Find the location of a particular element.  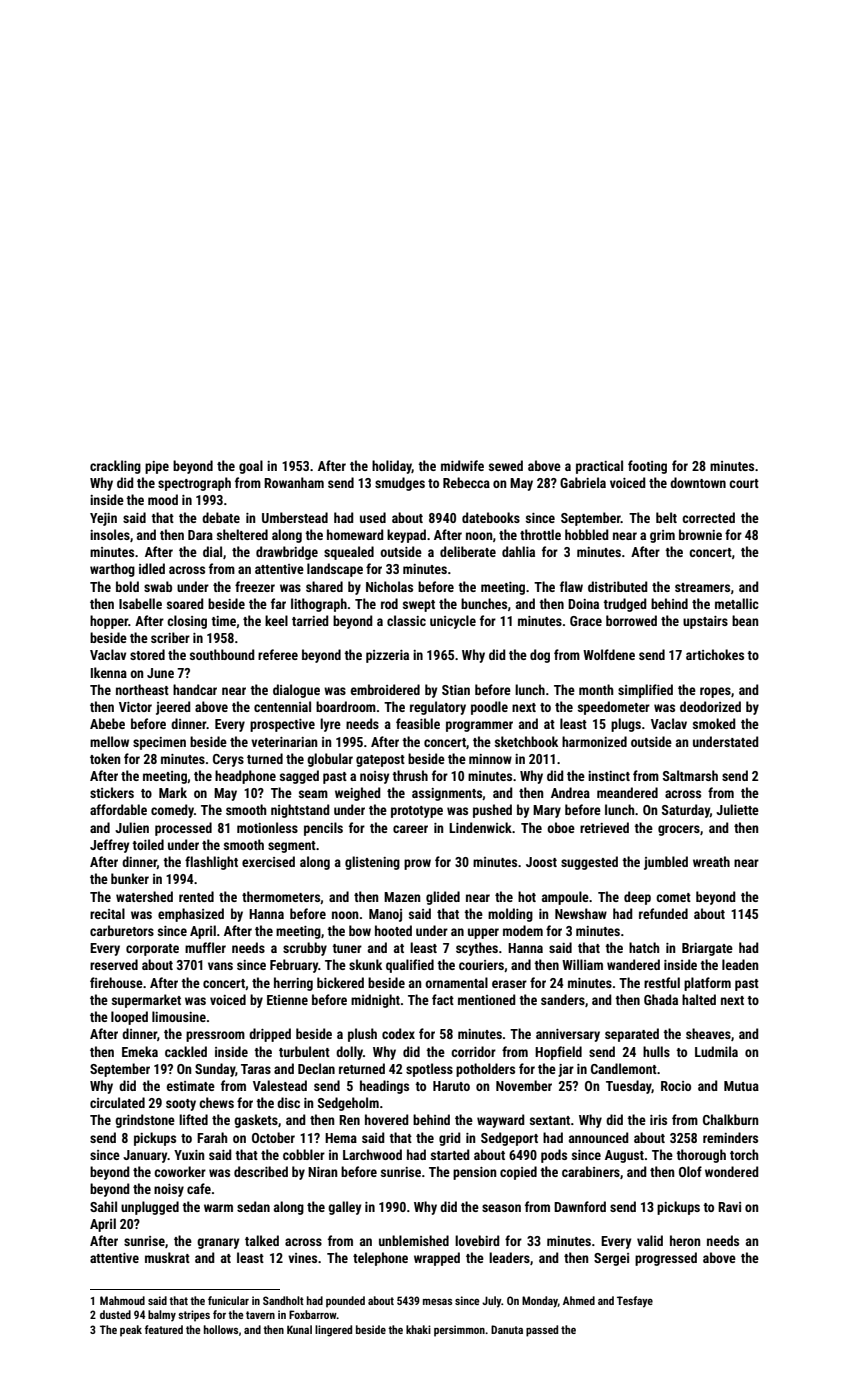

footing is located at coordinates (647, 467).
